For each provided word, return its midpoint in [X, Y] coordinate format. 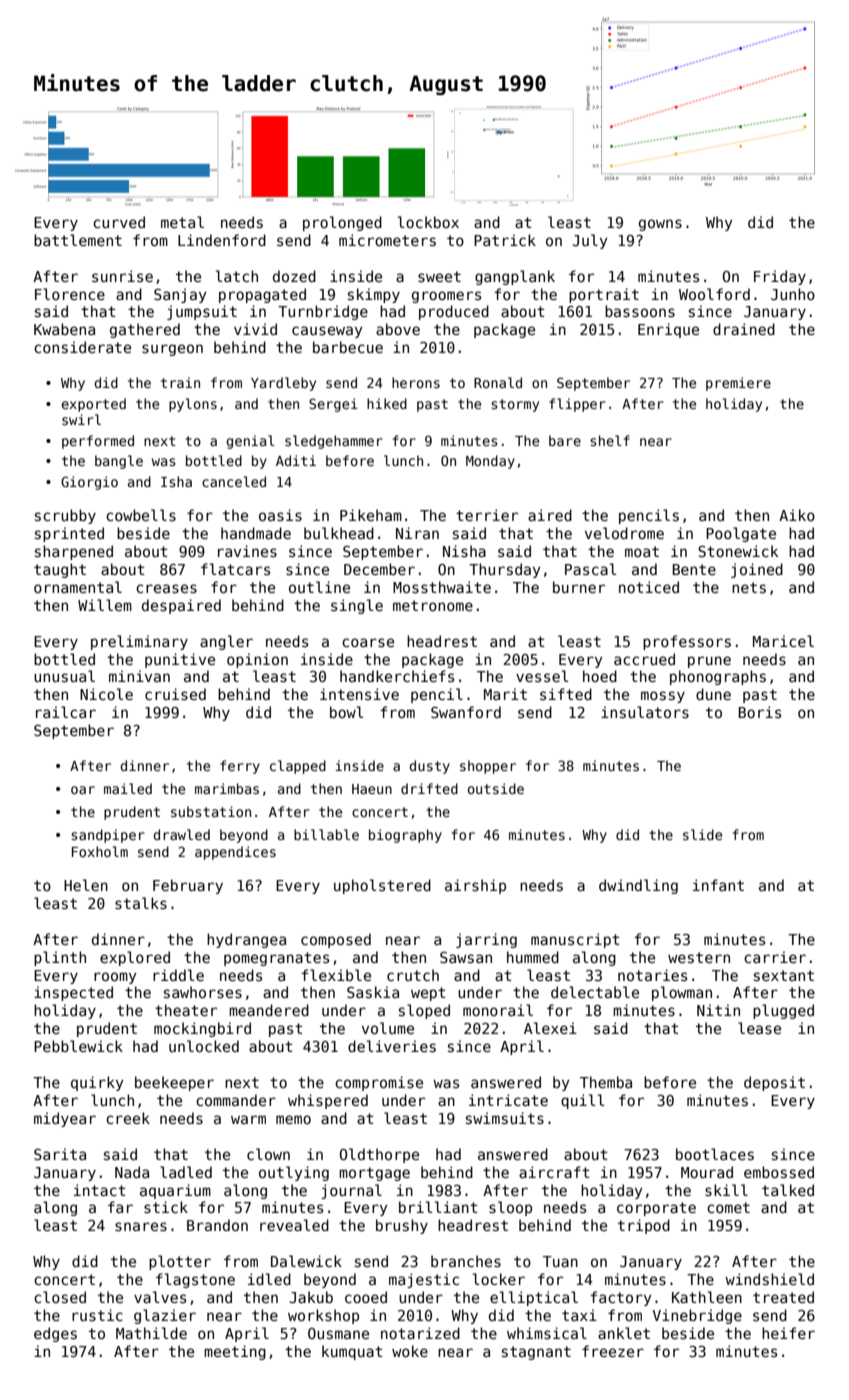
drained [744, 329]
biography [405, 836]
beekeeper [174, 1083]
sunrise [122, 276]
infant [718, 885]
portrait [604, 295]
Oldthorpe [379, 1155]
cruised [175, 694]
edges [55, 1334]
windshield [769, 1279]
